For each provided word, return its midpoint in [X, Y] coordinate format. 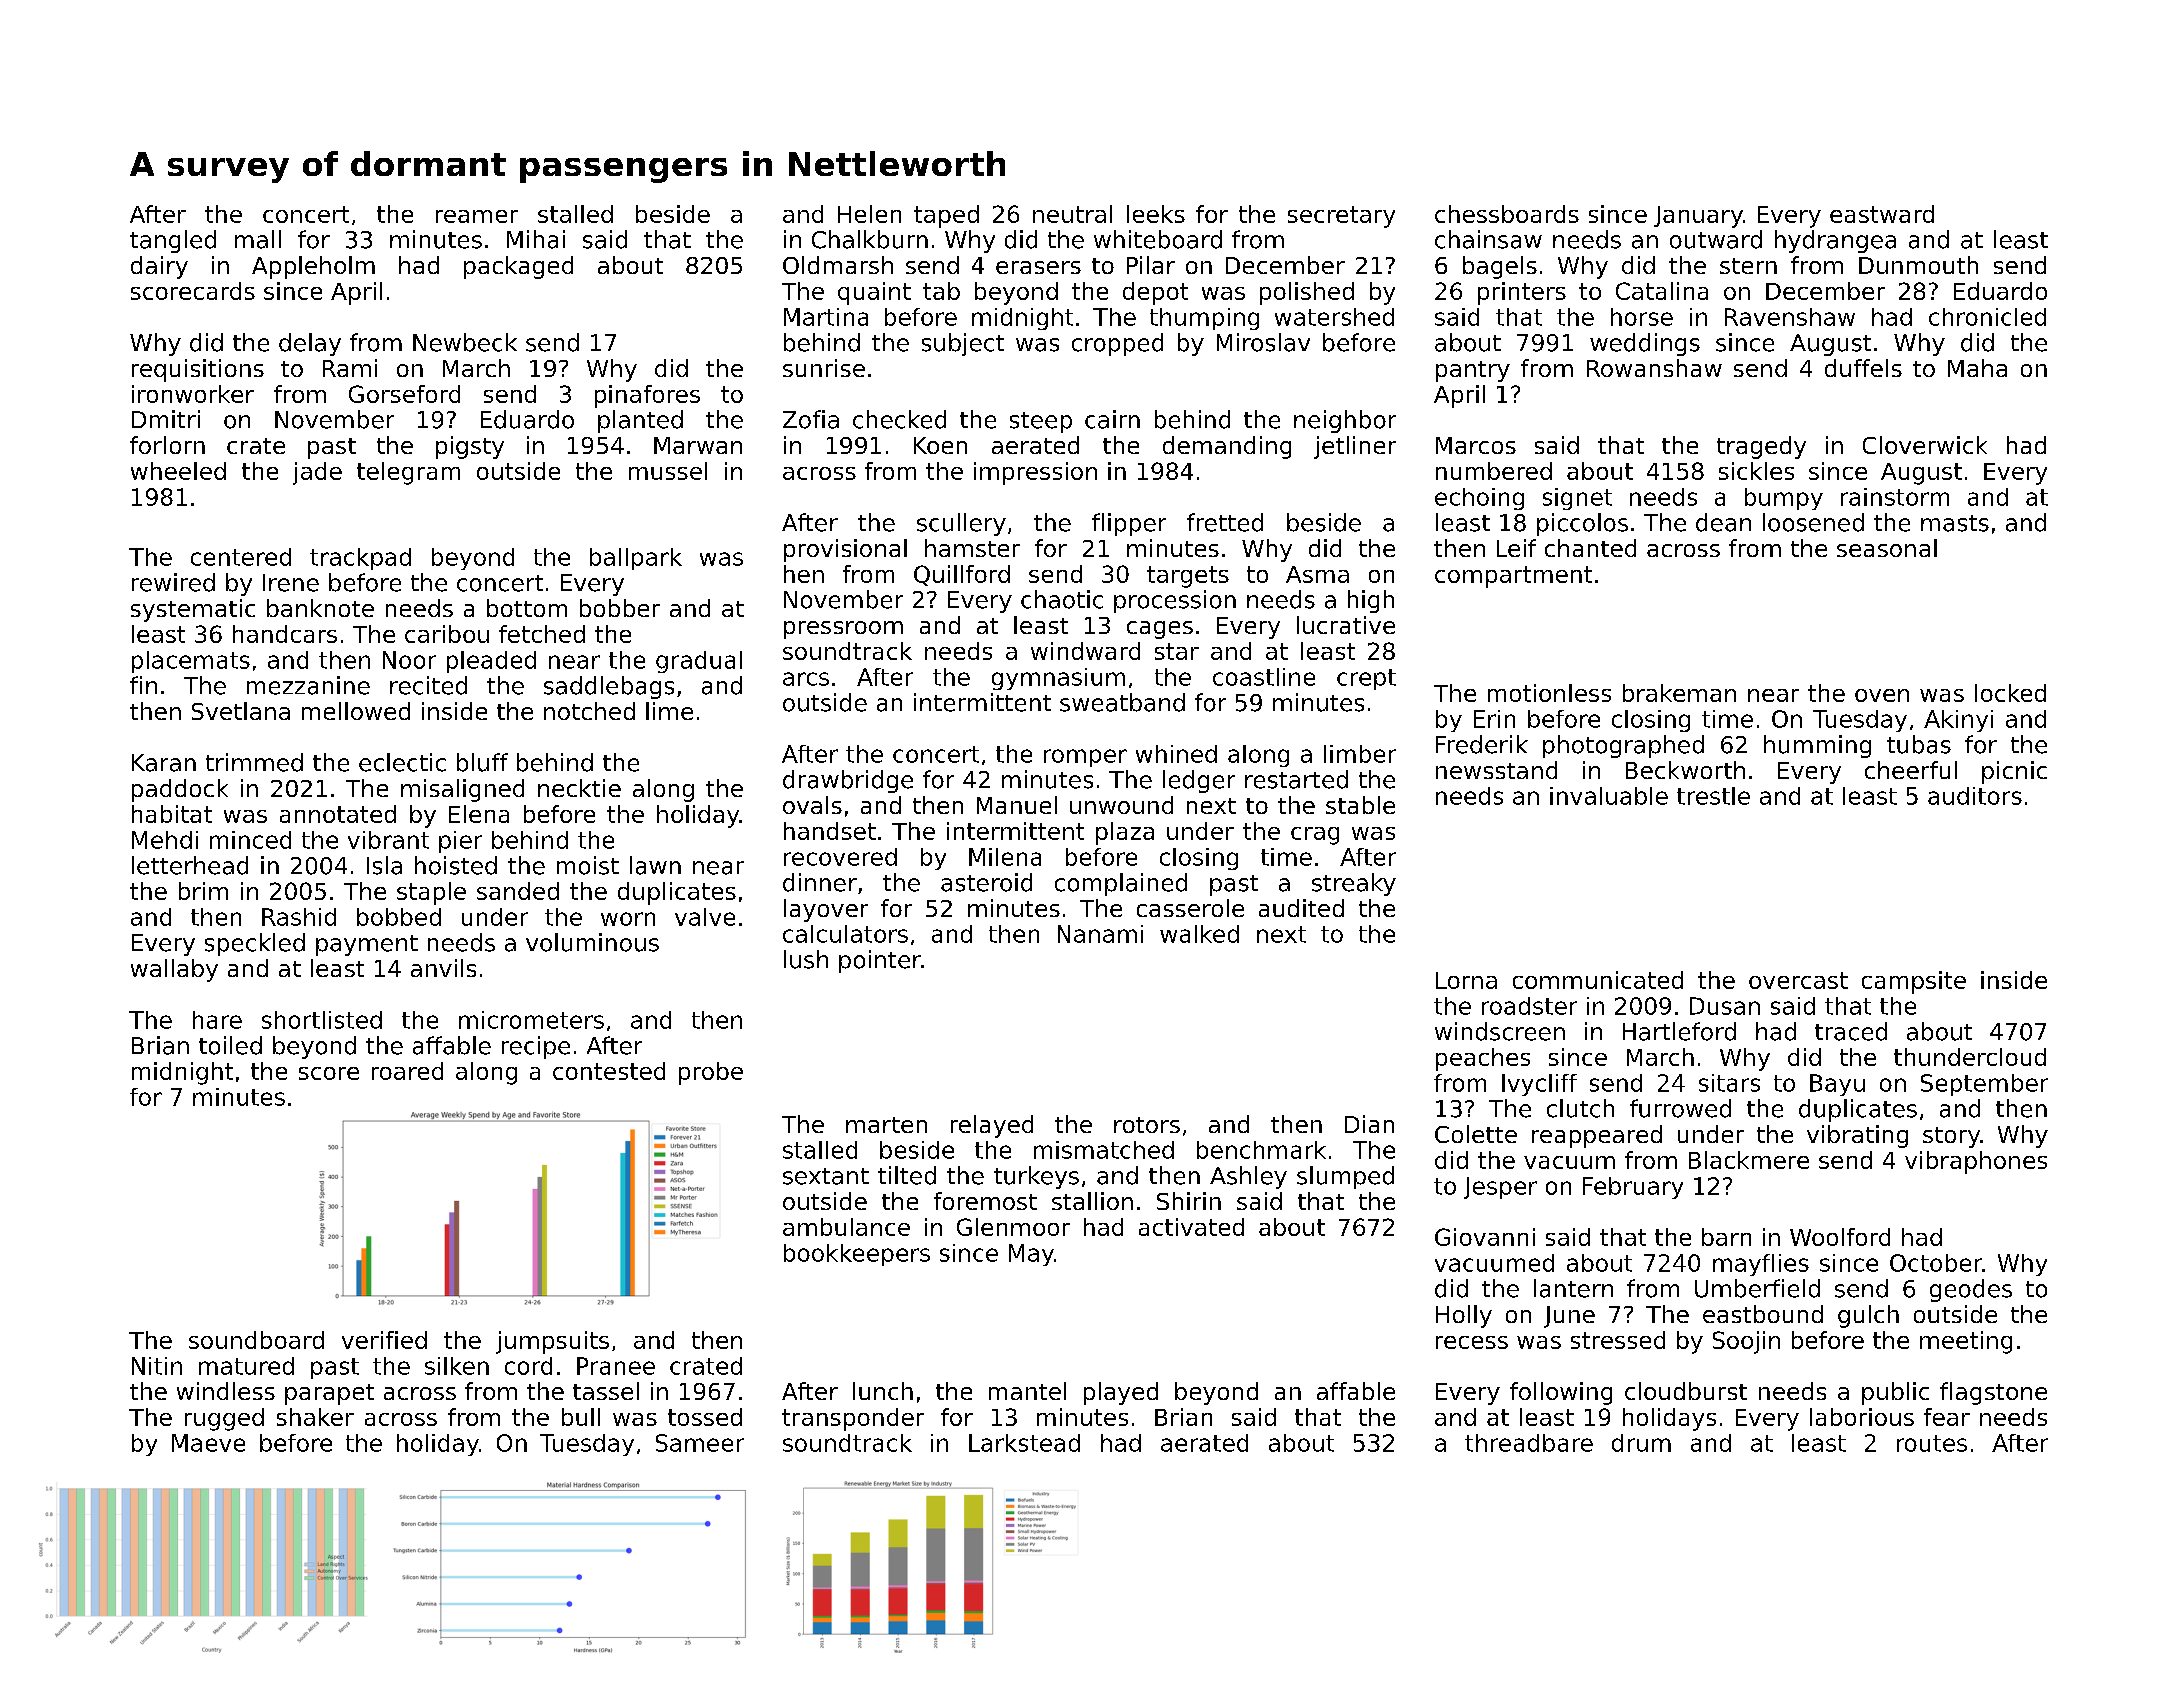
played [1121, 1393]
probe [711, 1073]
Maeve [208, 1443]
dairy [159, 267]
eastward [1882, 214]
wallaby [174, 970]
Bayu [1837, 1085]
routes [1932, 1443]
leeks [1156, 214]
